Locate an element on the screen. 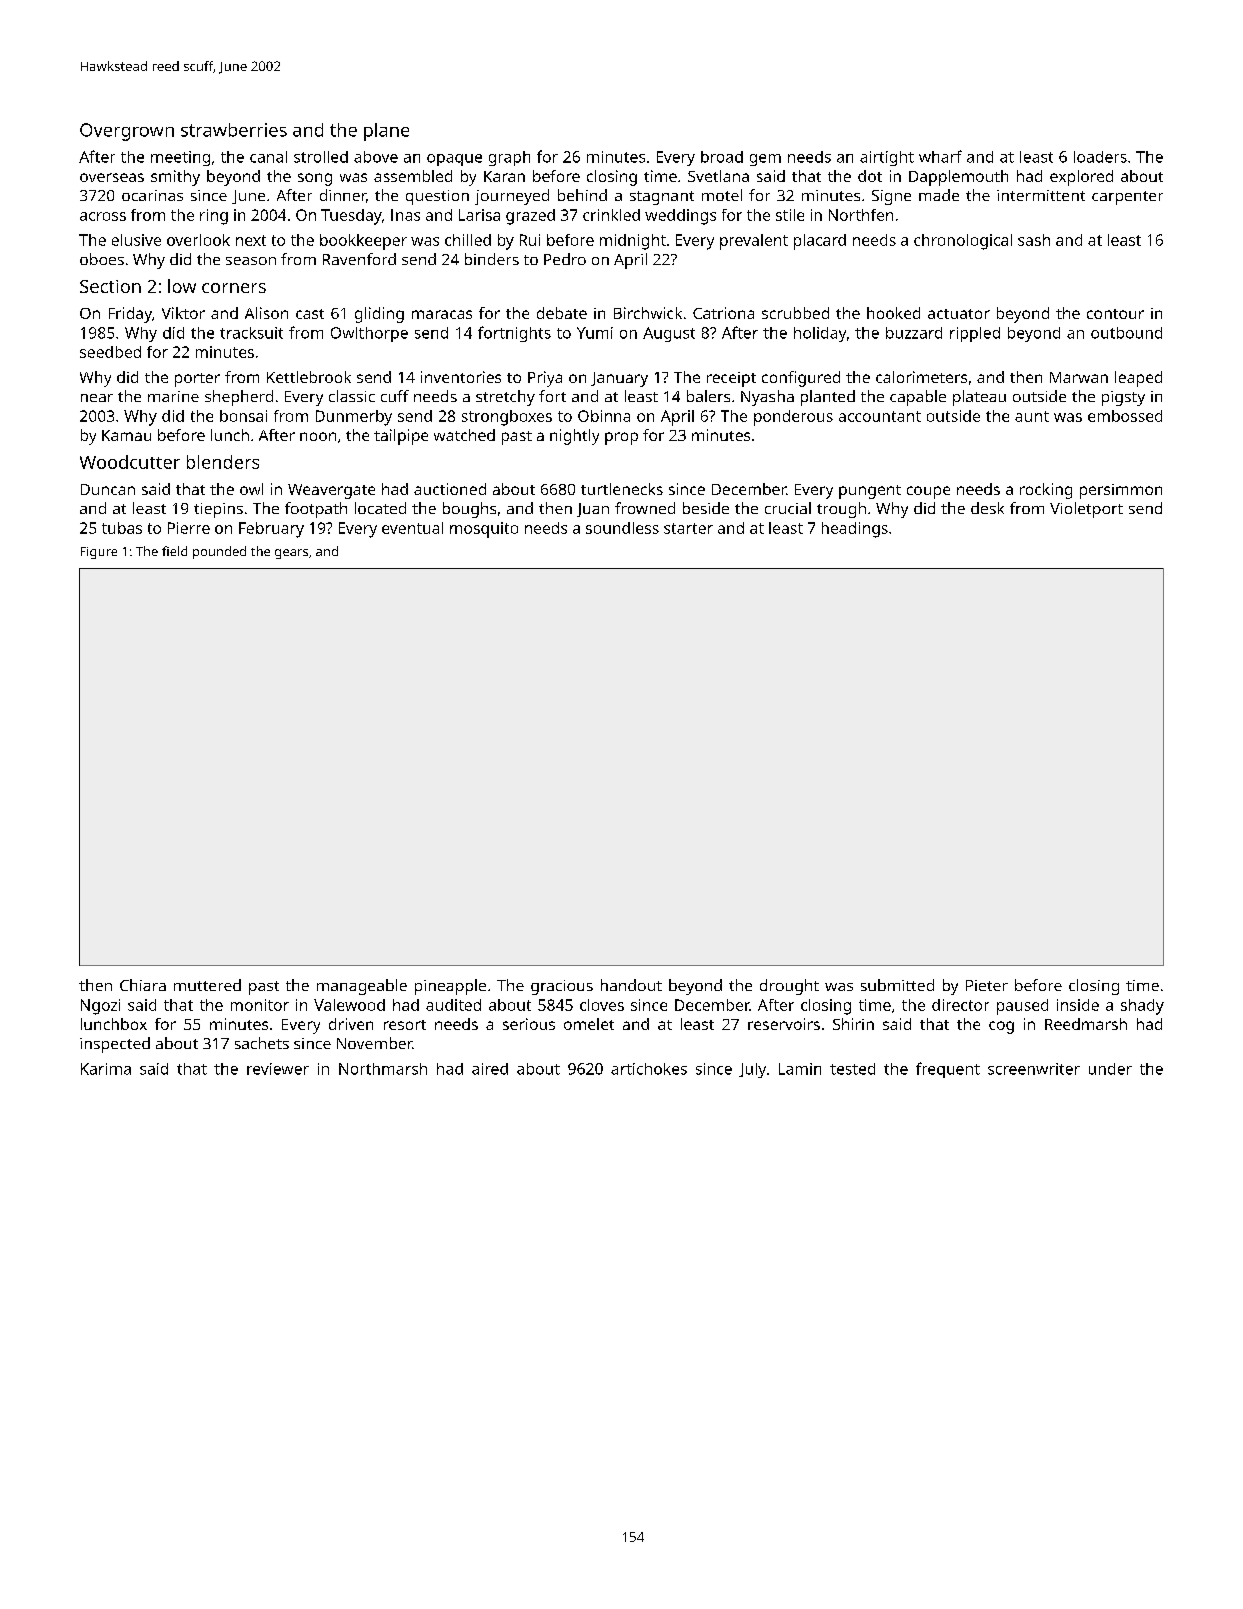  reviewer is located at coordinates (278, 1069).
